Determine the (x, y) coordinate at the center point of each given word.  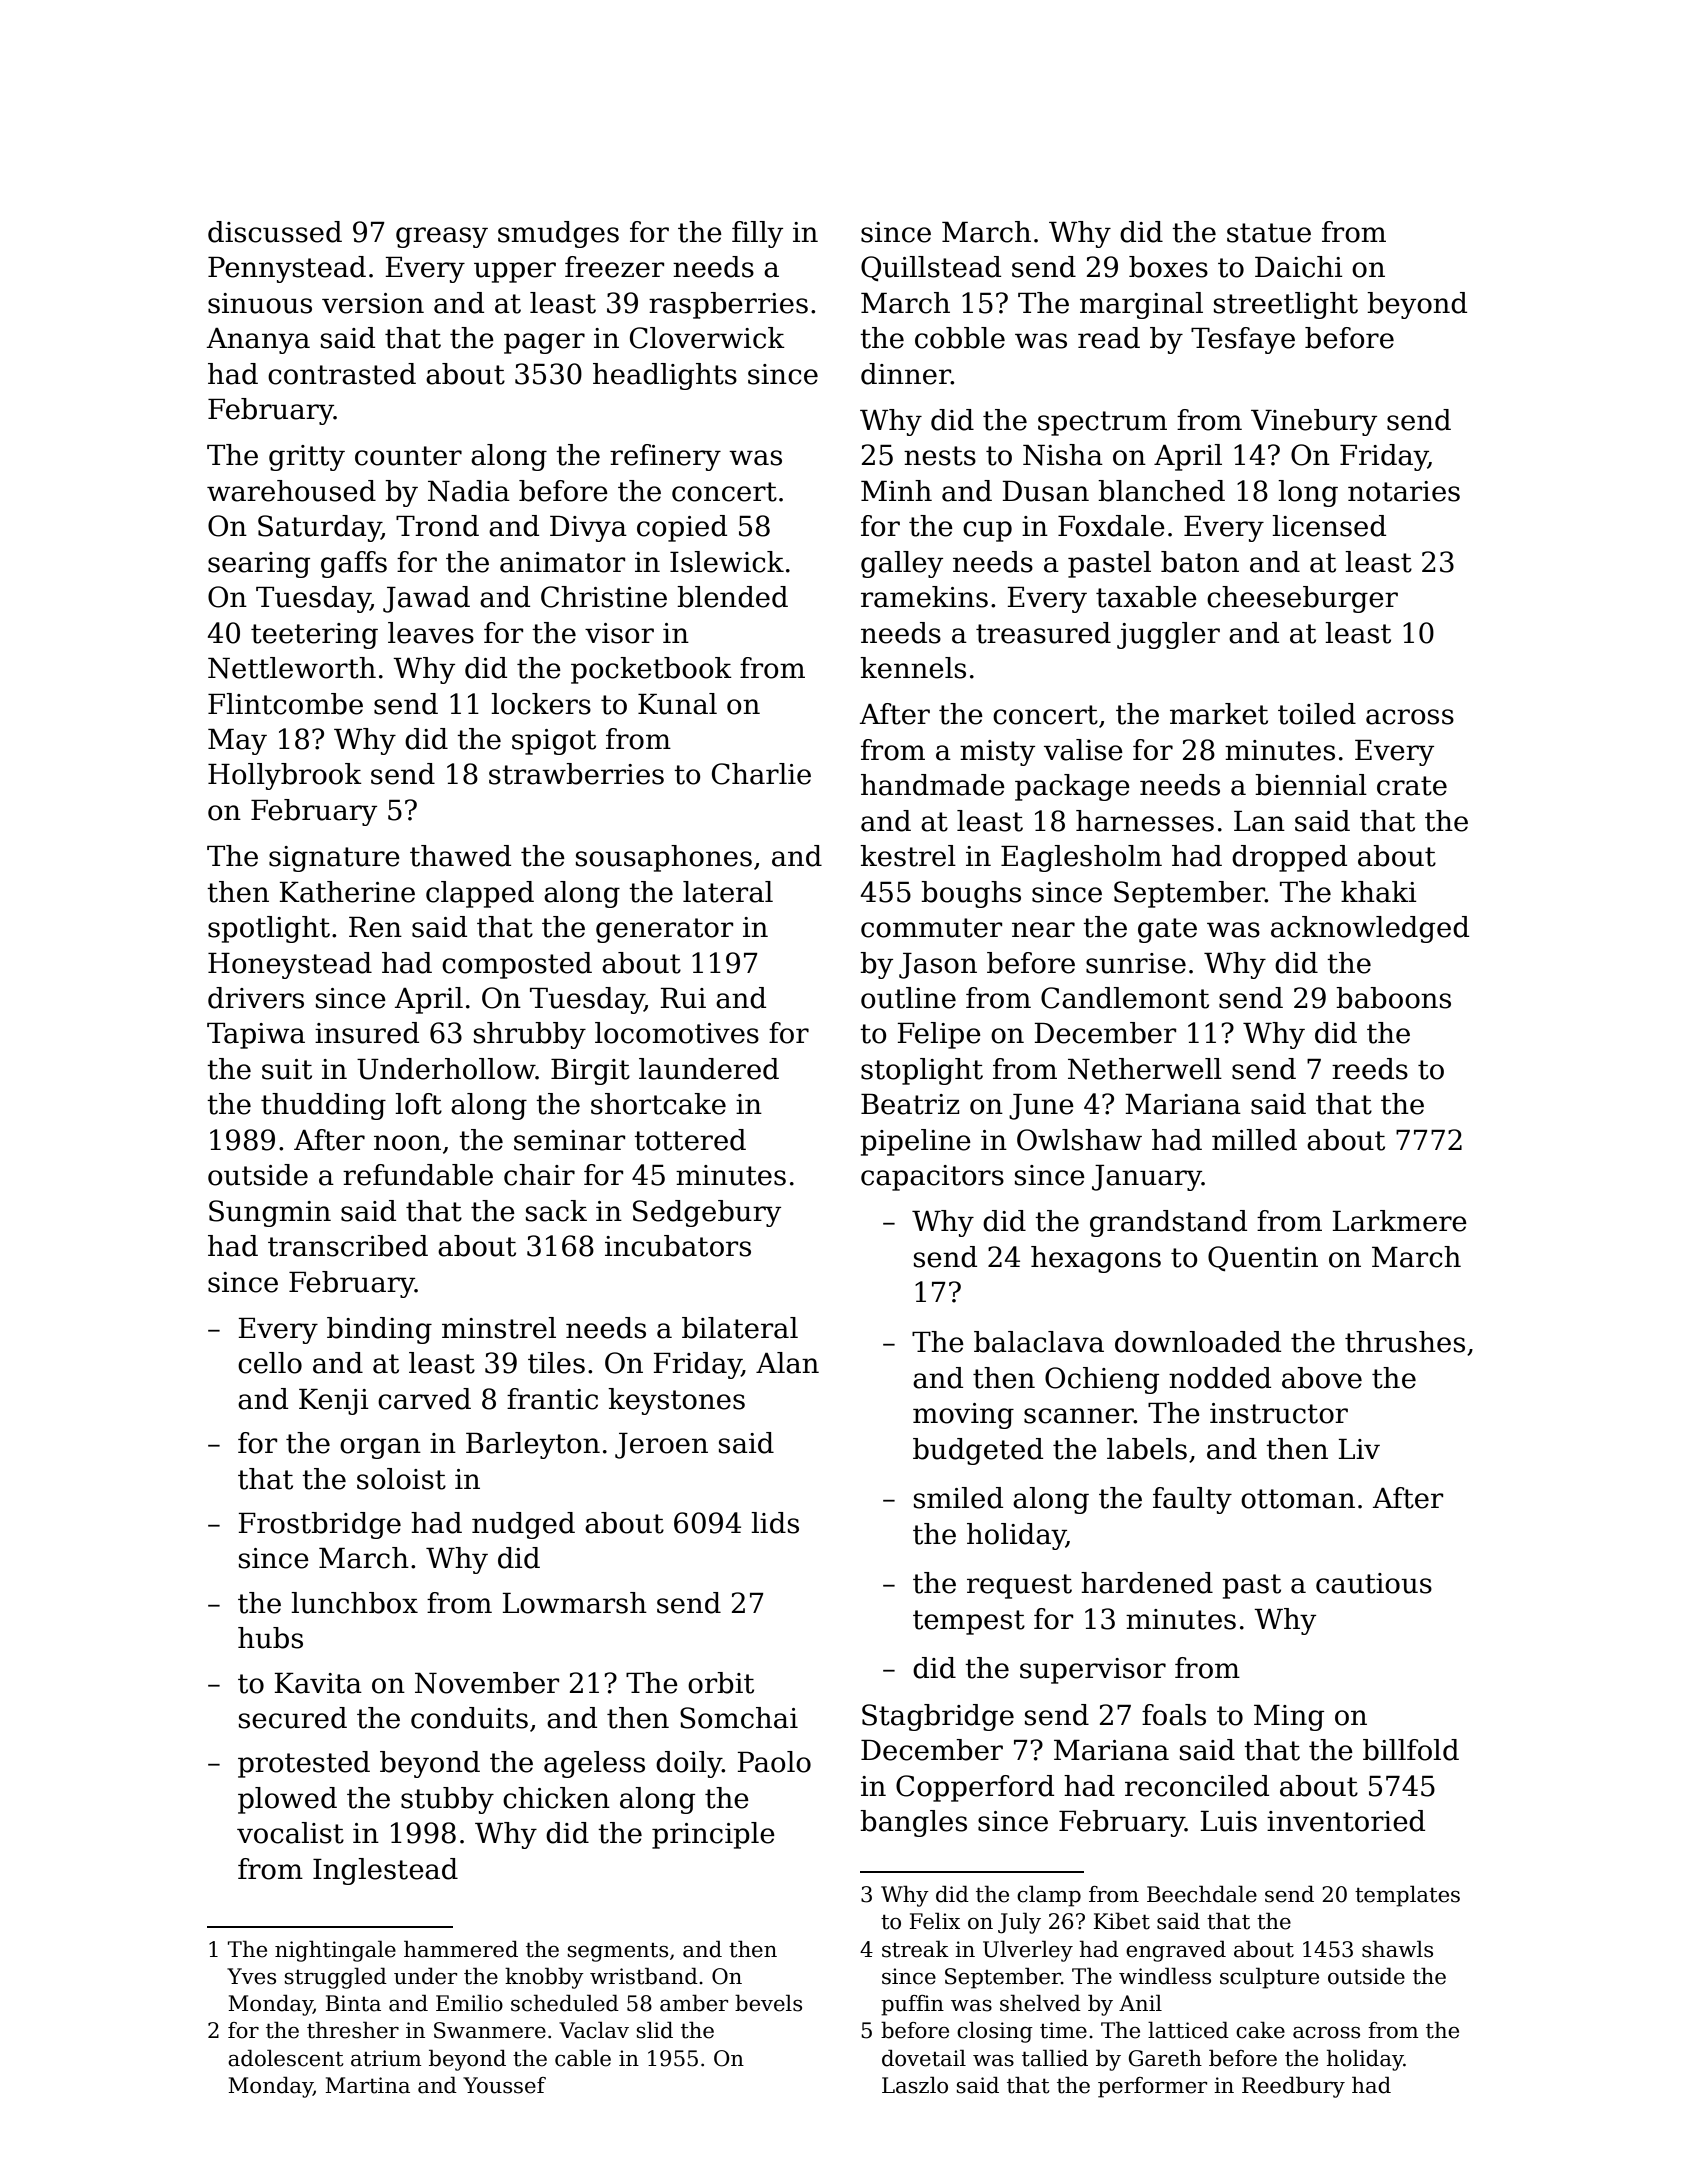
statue (1269, 233)
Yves (251, 1976)
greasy (442, 237)
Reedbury (1293, 2087)
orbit (721, 1683)
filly (757, 234)
